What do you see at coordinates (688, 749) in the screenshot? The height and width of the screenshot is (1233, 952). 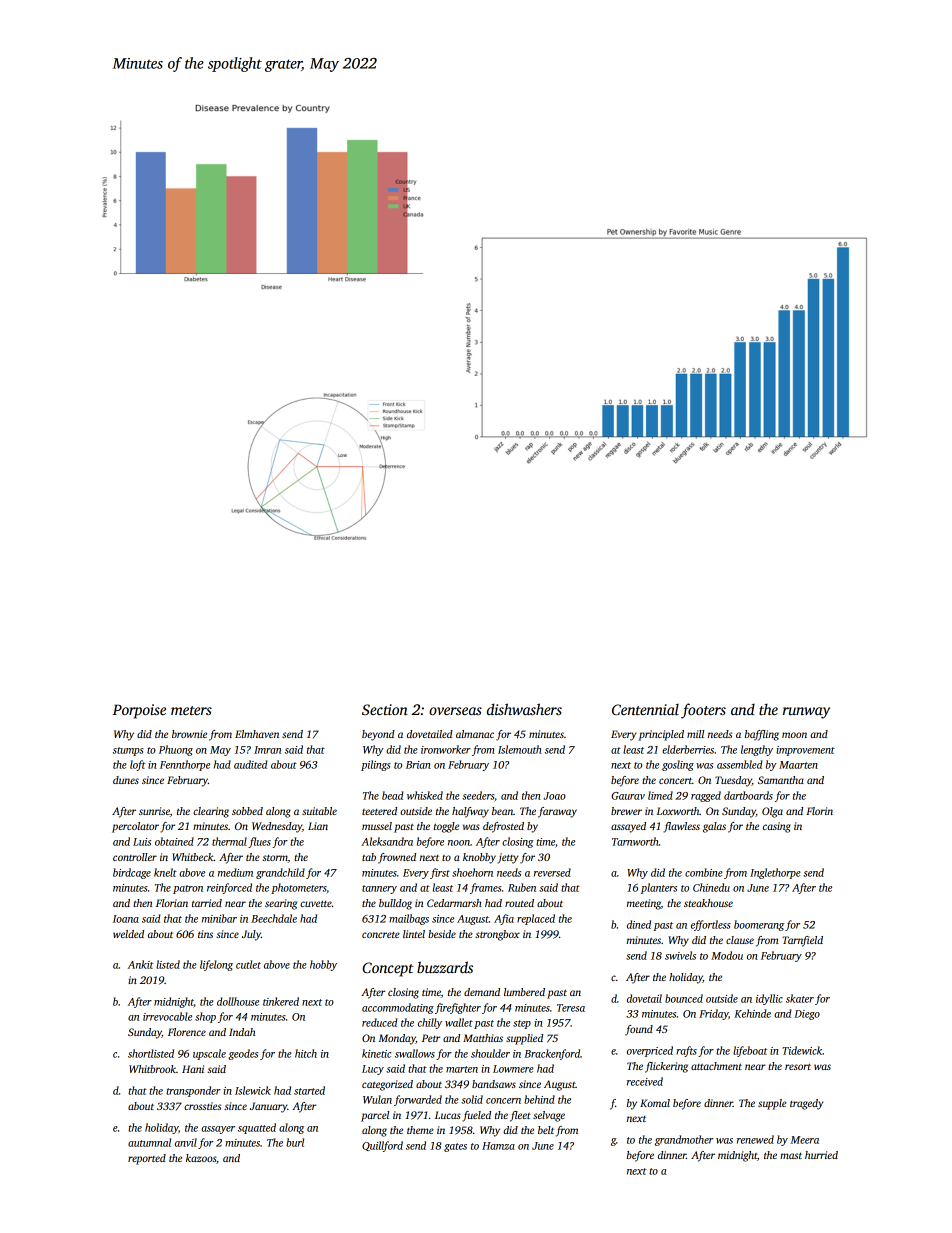 I see `elderberries` at bounding box center [688, 749].
